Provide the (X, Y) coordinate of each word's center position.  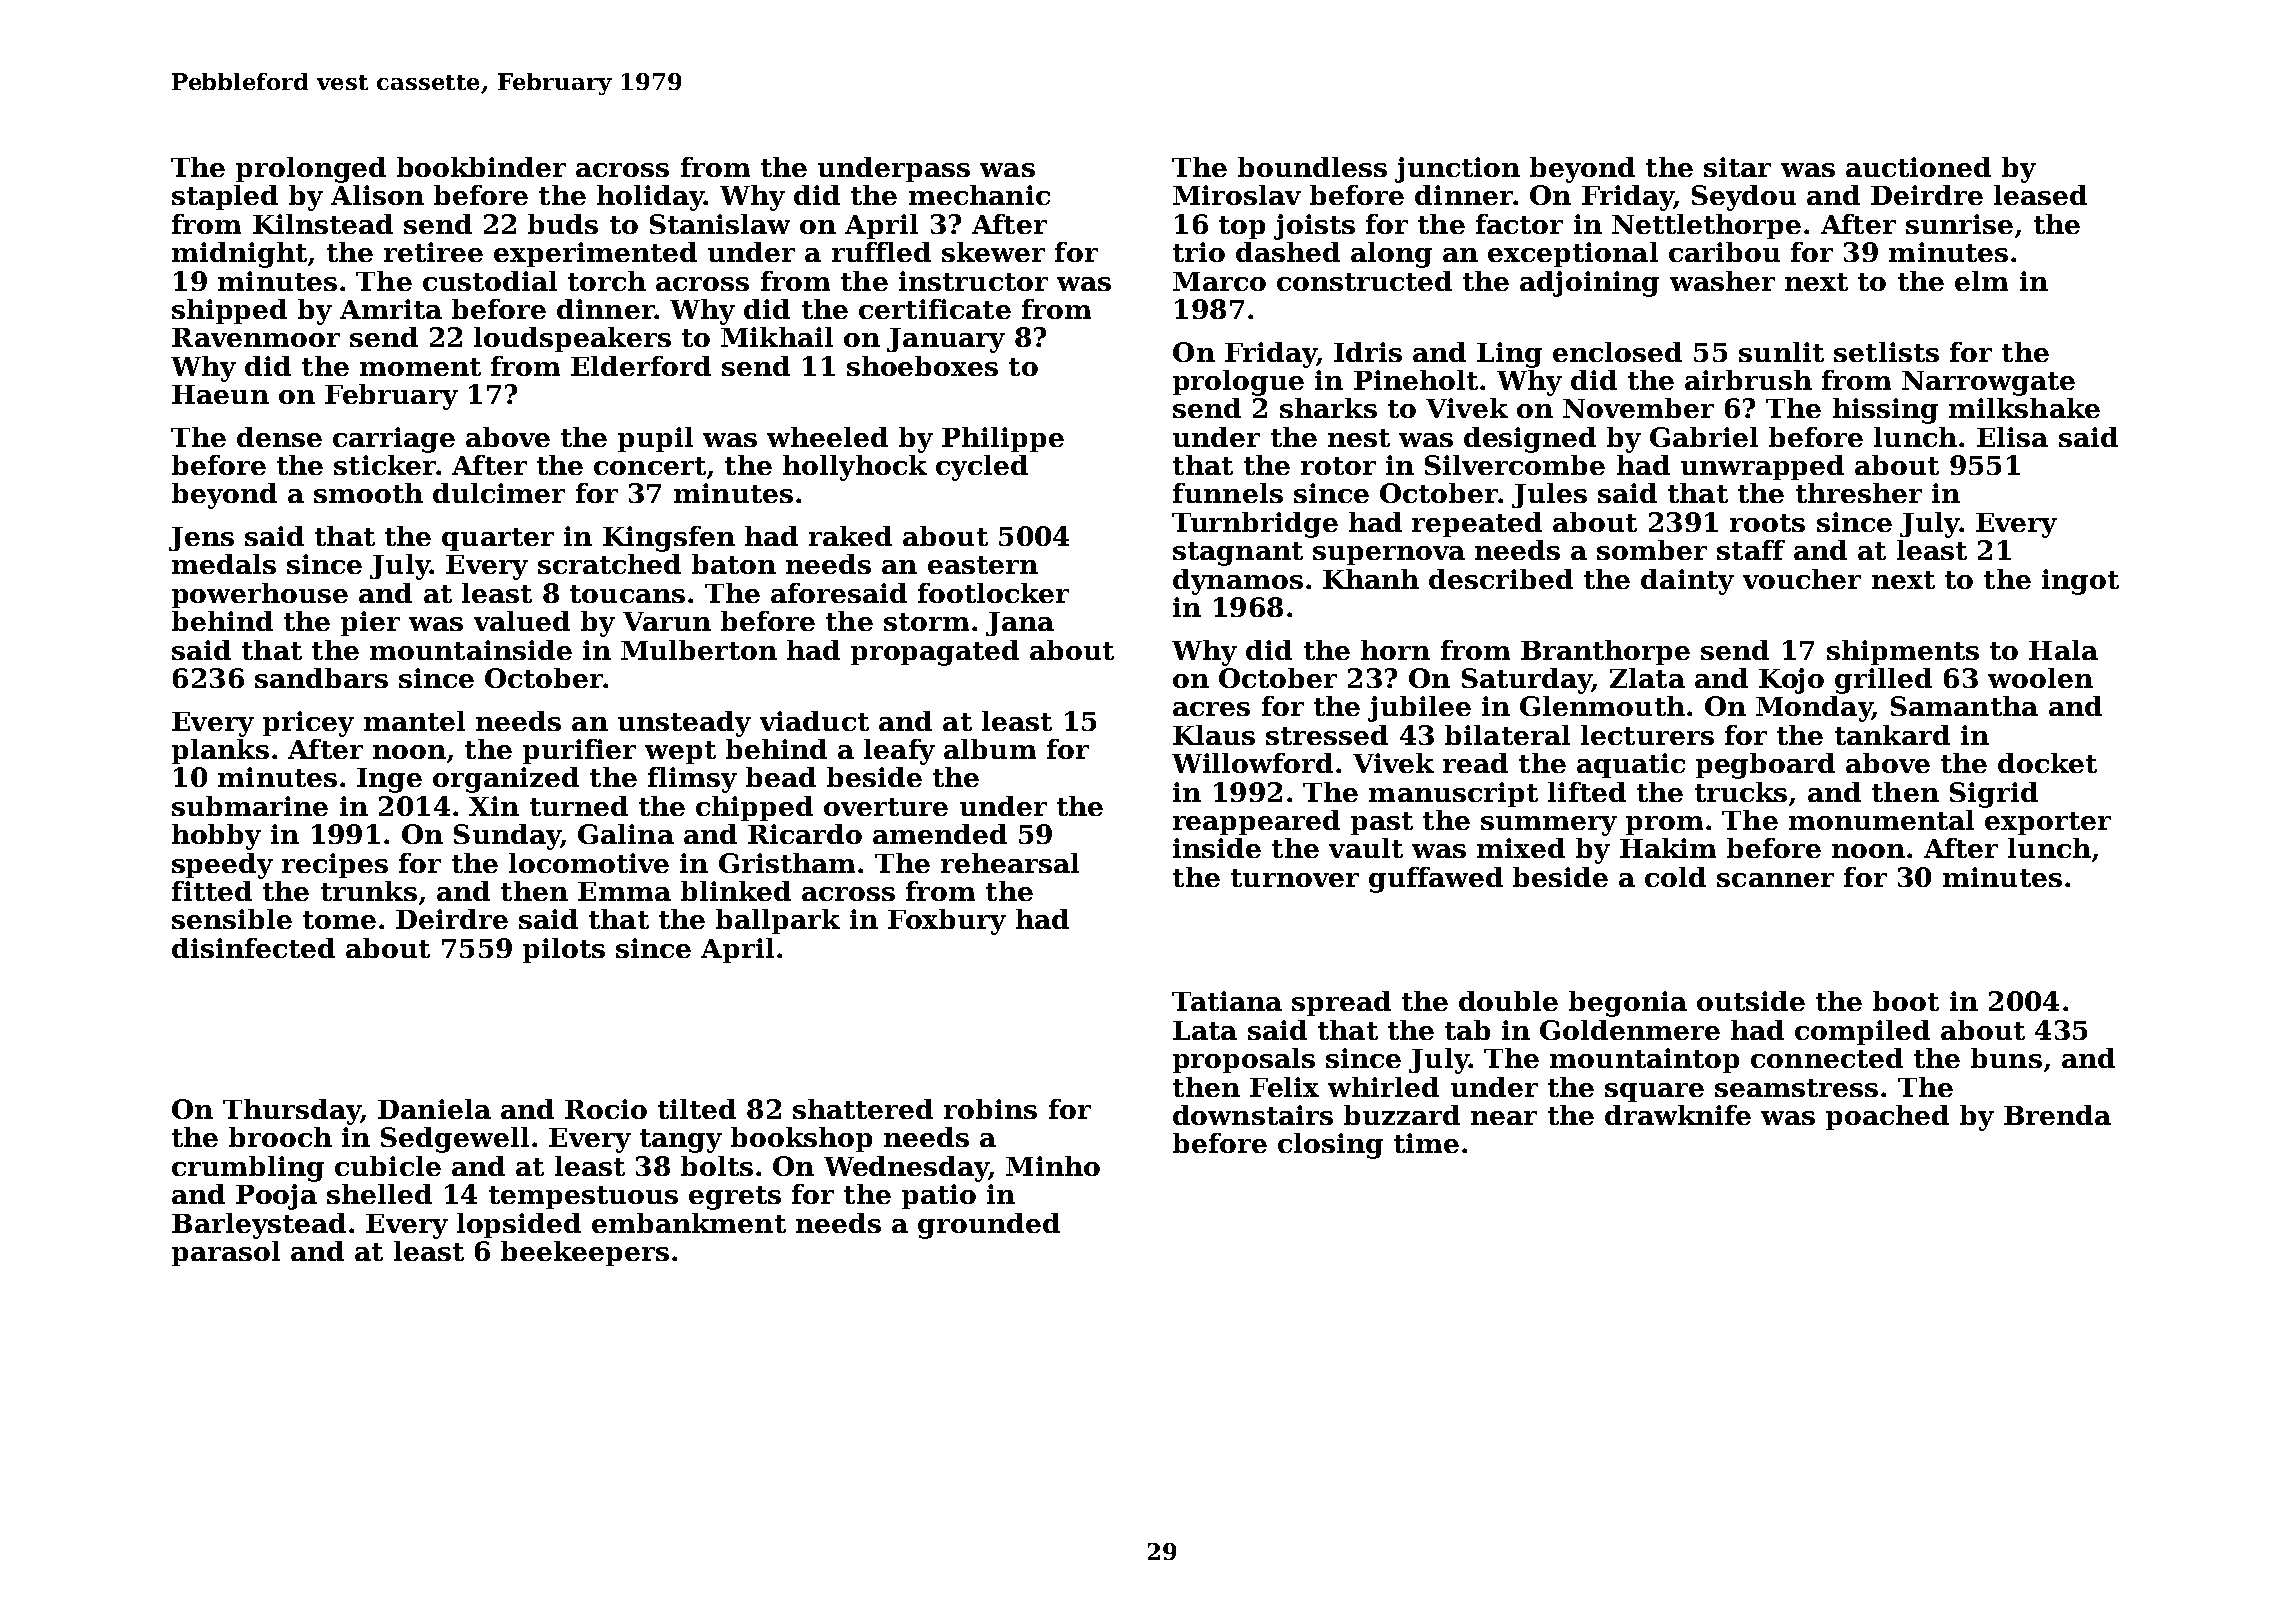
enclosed (1617, 352)
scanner (1775, 880)
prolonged (311, 170)
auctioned (1918, 167)
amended (940, 834)
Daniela (434, 1109)
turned (579, 806)
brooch (280, 1137)
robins (990, 1109)
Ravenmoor (256, 337)
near (1504, 1118)
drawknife (1678, 1115)
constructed (1364, 281)
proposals (1244, 1060)
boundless (1312, 167)
